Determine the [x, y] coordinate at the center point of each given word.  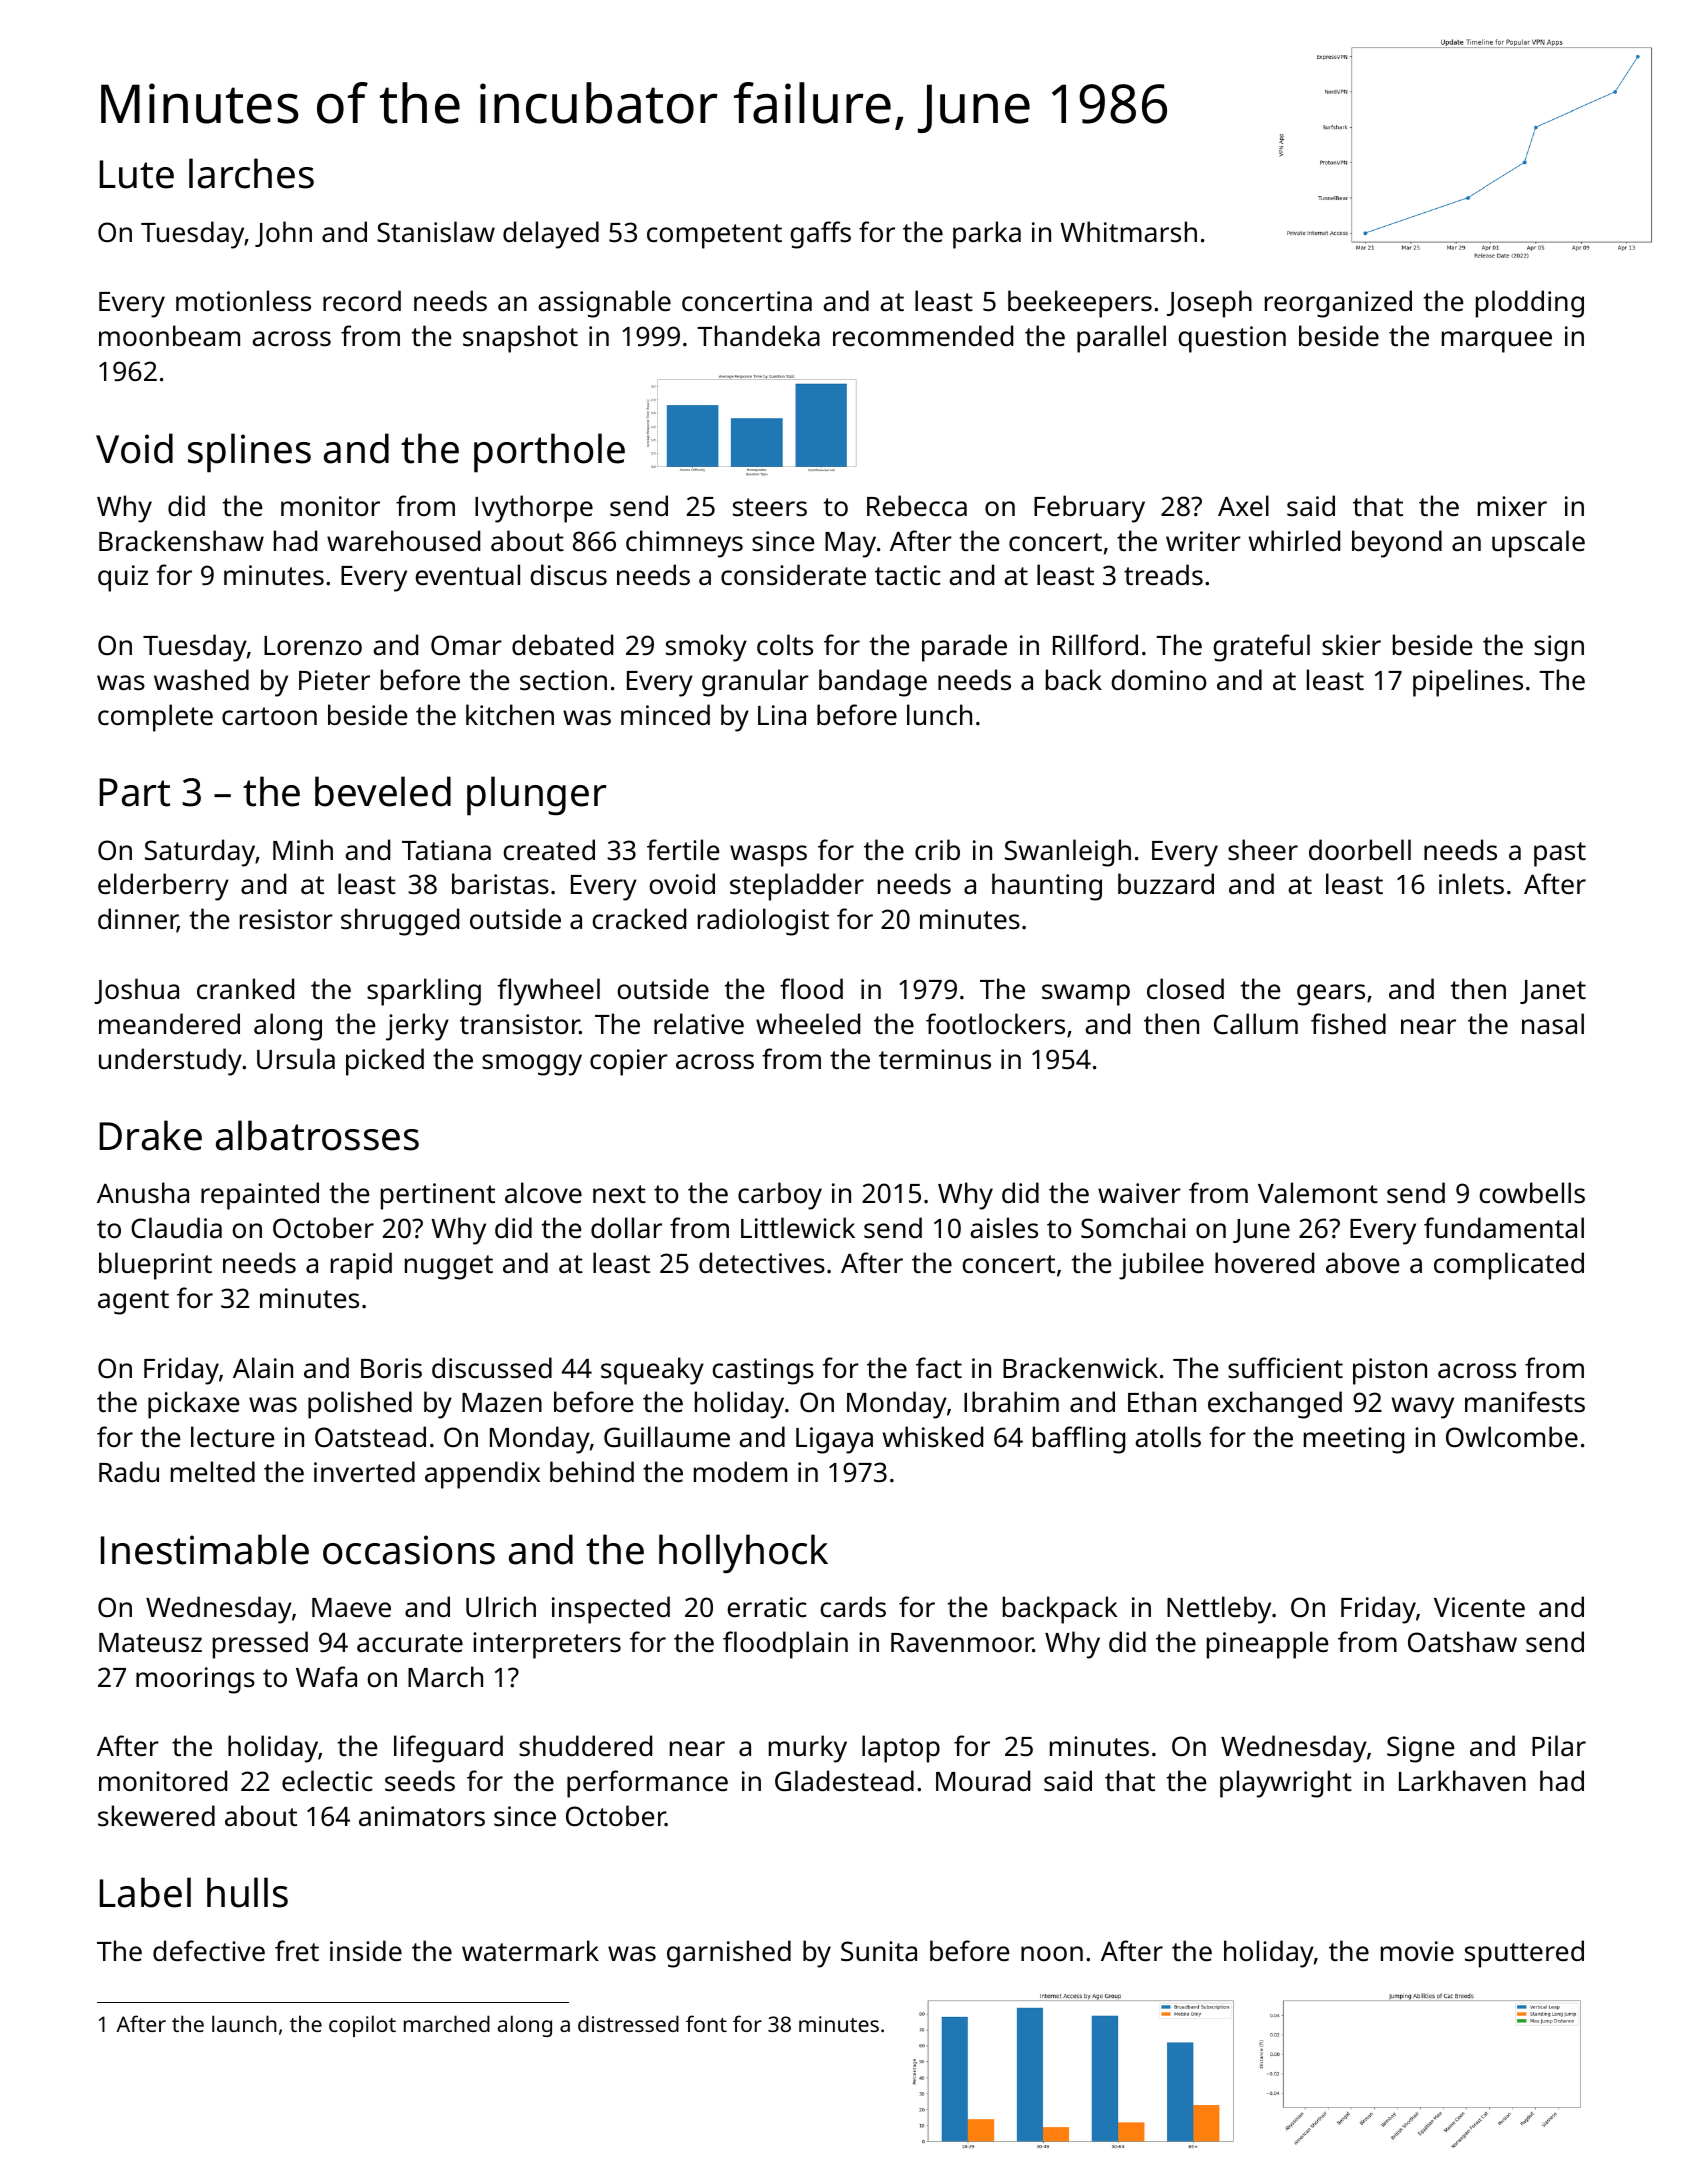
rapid [361, 1266]
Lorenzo [313, 646]
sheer [1263, 850]
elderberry [163, 887]
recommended [923, 336]
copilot [362, 2026]
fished [1348, 1024]
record [362, 301]
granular [755, 683]
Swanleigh [1068, 853]
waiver [1139, 1193]
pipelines [1468, 683]
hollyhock [743, 1553]
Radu [129, 1471]
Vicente [1479, 1607]
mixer [1512, 506]
